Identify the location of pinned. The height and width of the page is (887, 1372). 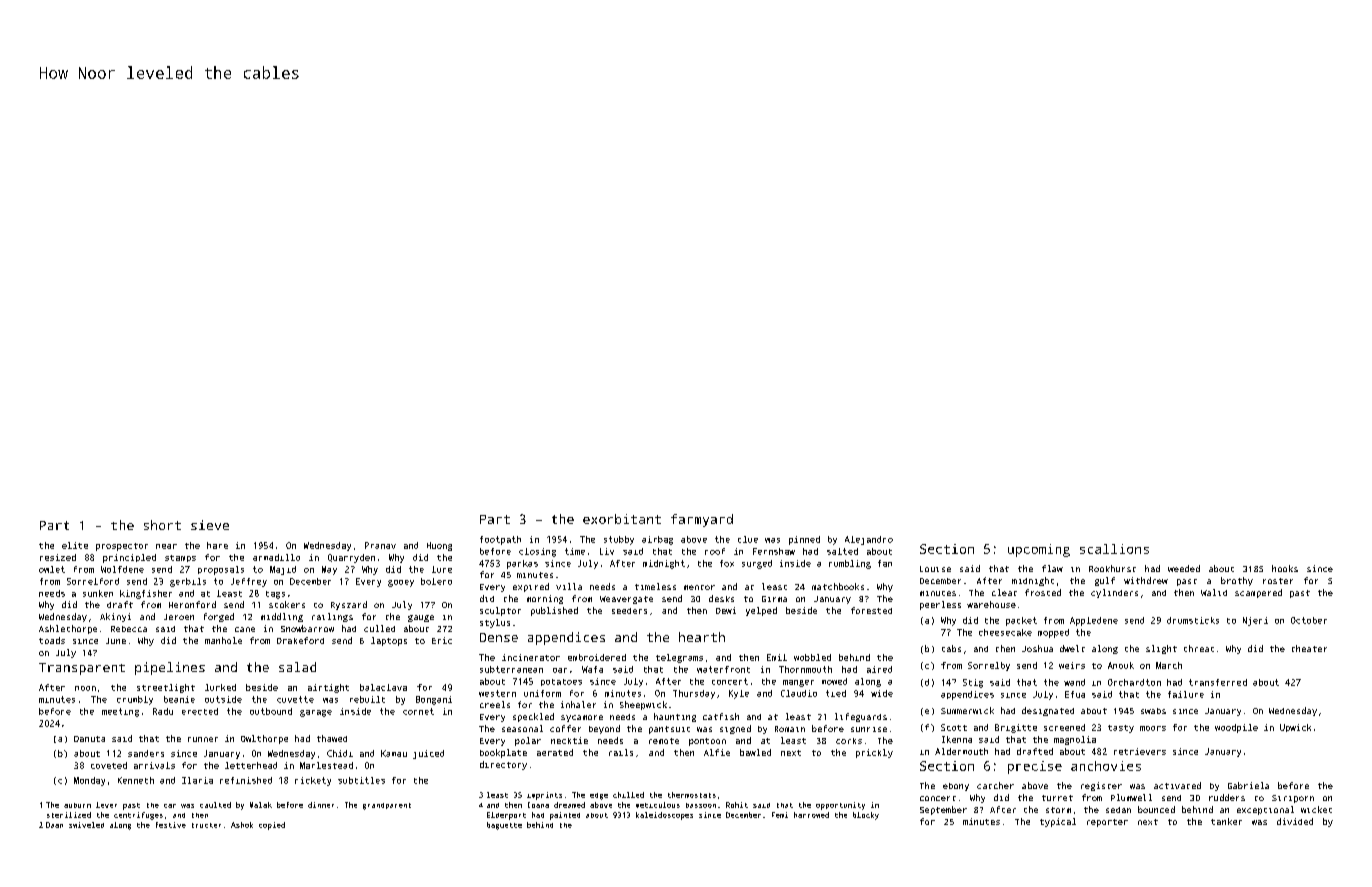
(804, 540).
